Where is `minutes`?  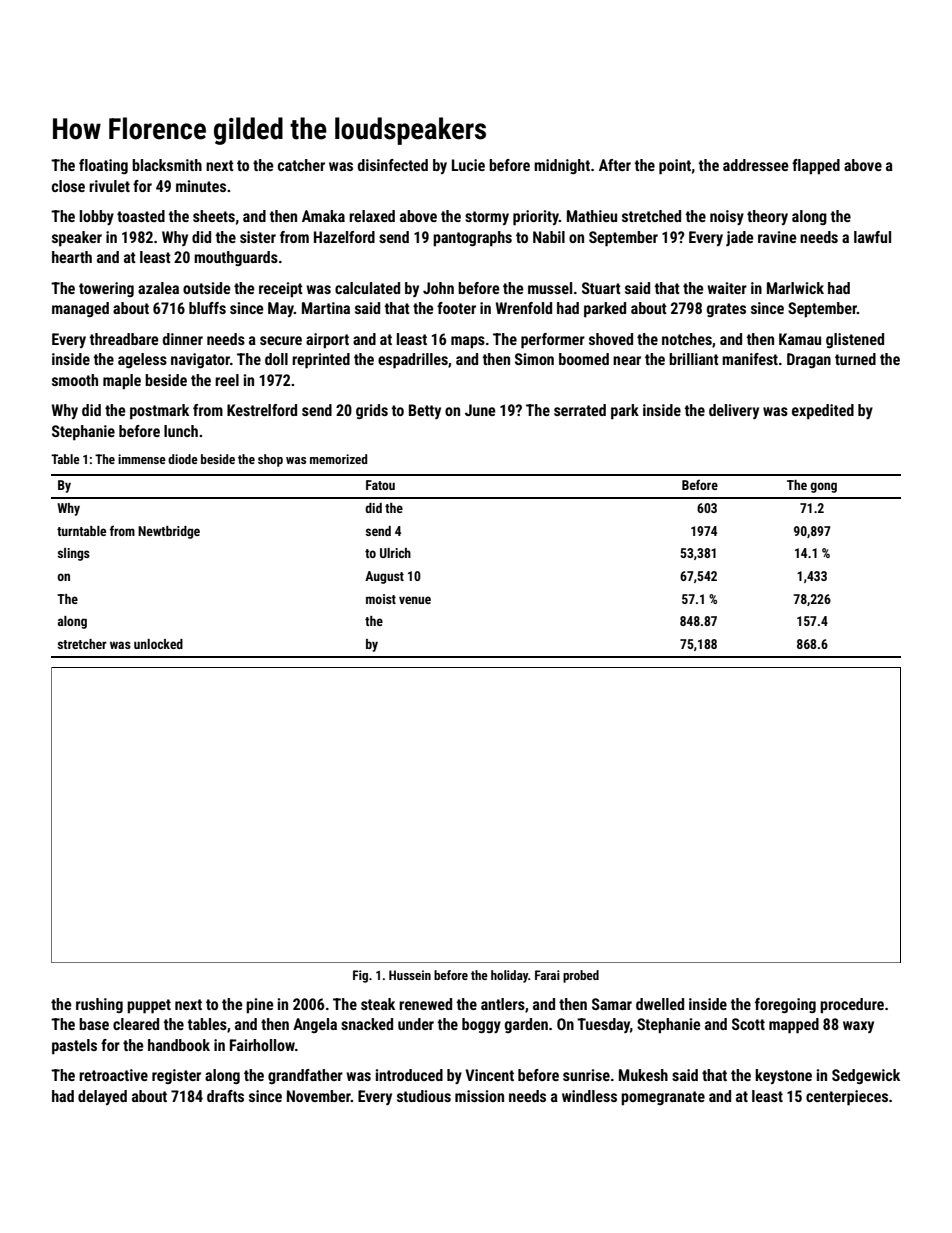
minutes is located at coordinates (201, 186).
